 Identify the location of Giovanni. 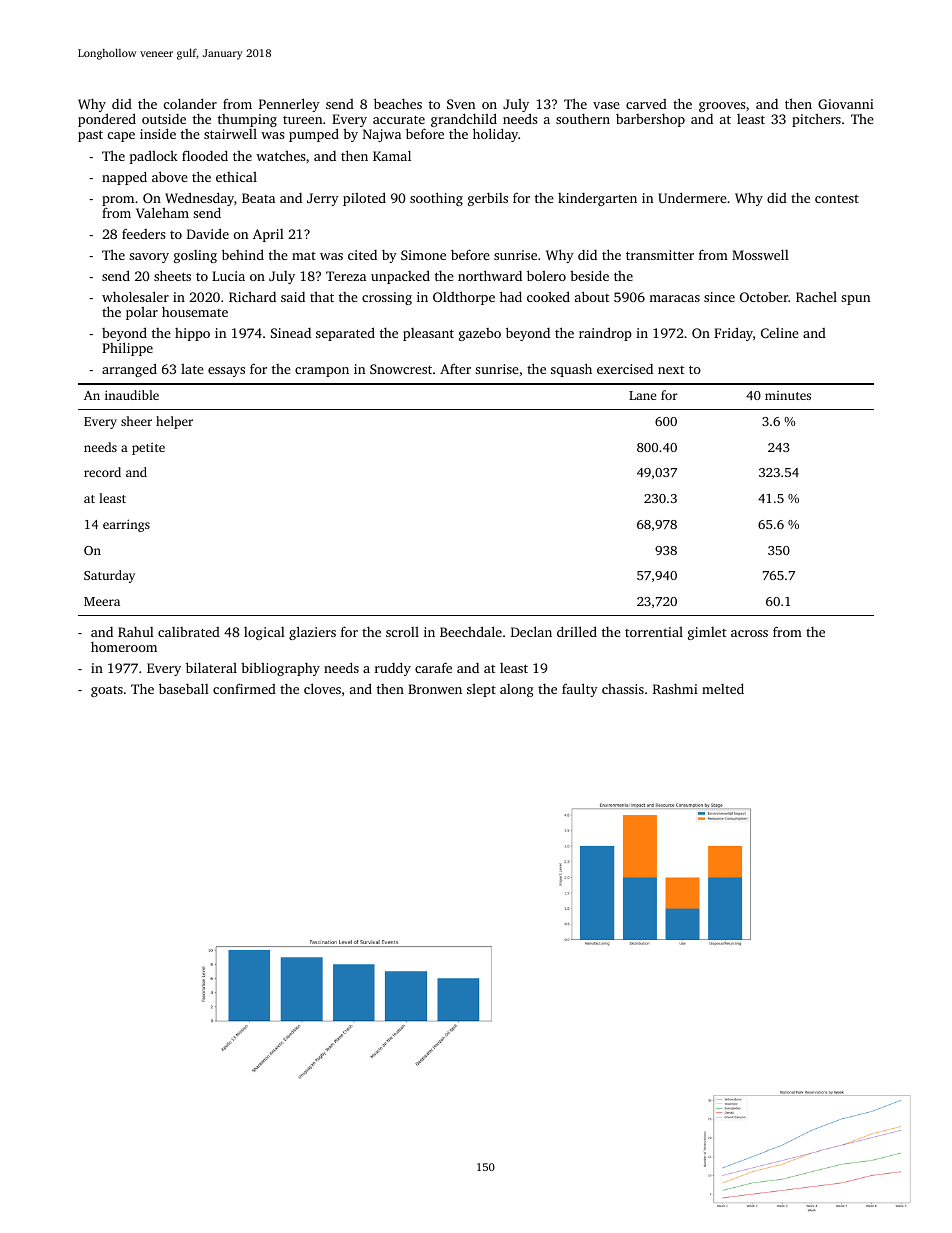
(846, 104).
